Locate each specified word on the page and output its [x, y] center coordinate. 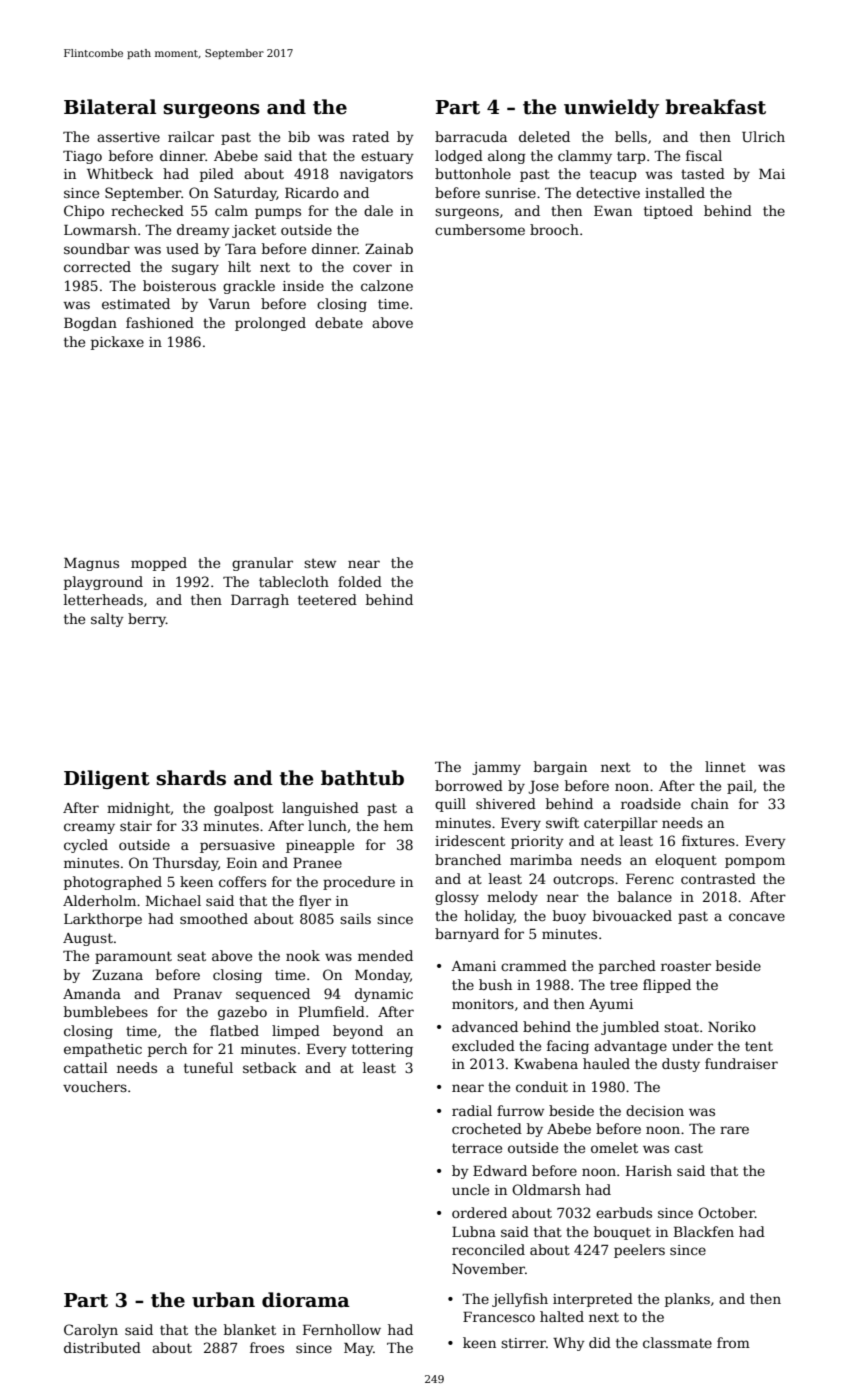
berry [147, 620]
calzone [387, 285]
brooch [554, 229]
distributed [102, 1347]
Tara [240, 249]
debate [339, 322]
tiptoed [668, 212]
